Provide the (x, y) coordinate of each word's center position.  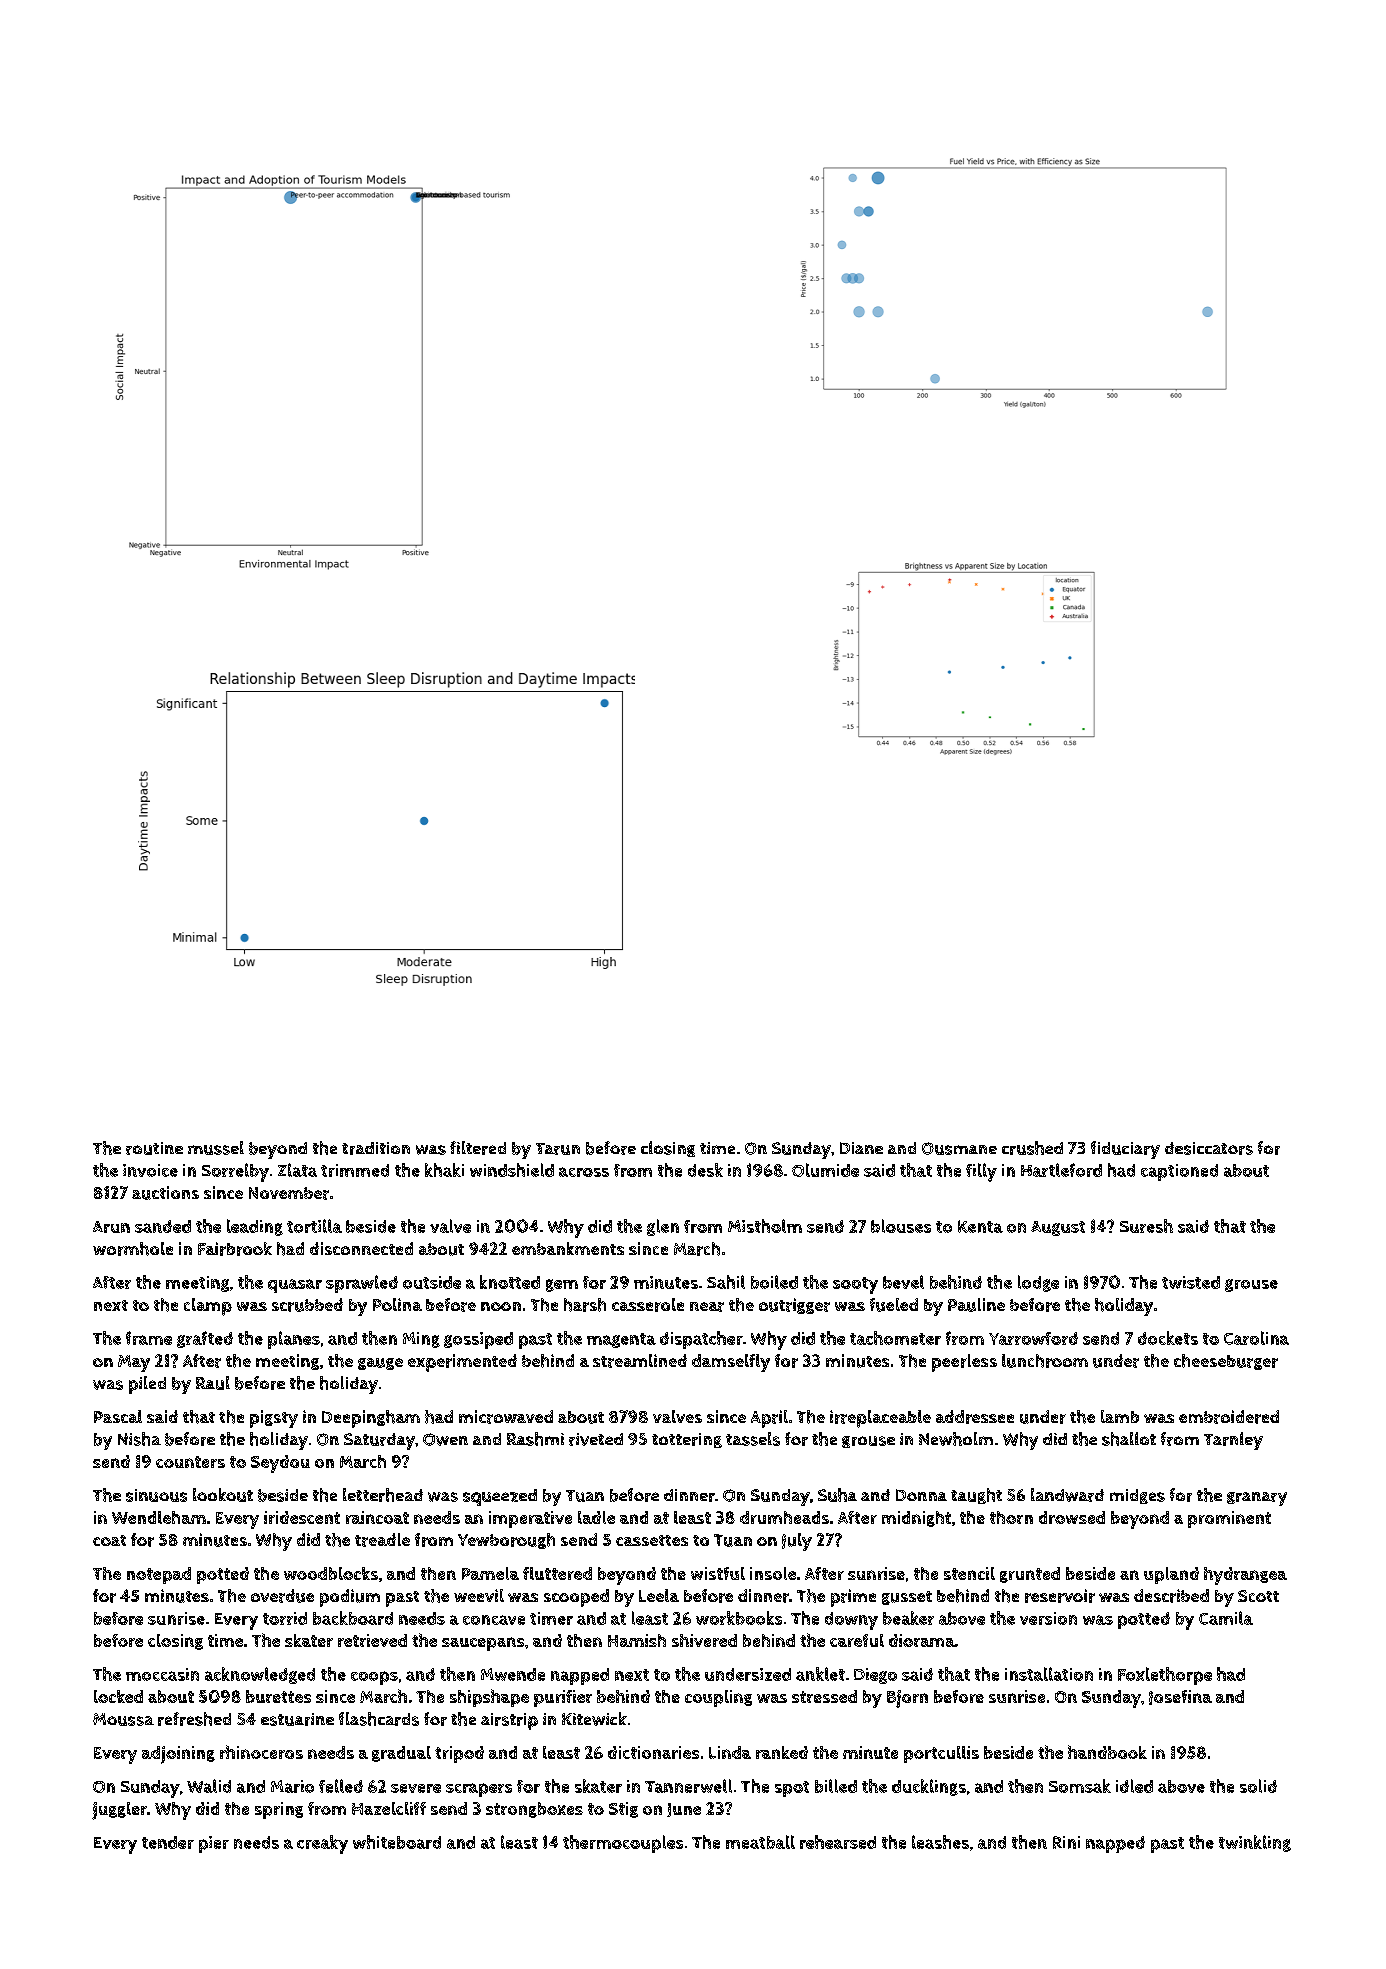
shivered (704, 1640)
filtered (478, 1148)
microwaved (506, 1417)
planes (294, 1340)
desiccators (1209, 1148)
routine (154, 1148)
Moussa (123, 1719)
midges (1137, 1496)
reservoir (1060, 1596)
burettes (278, 1696)
